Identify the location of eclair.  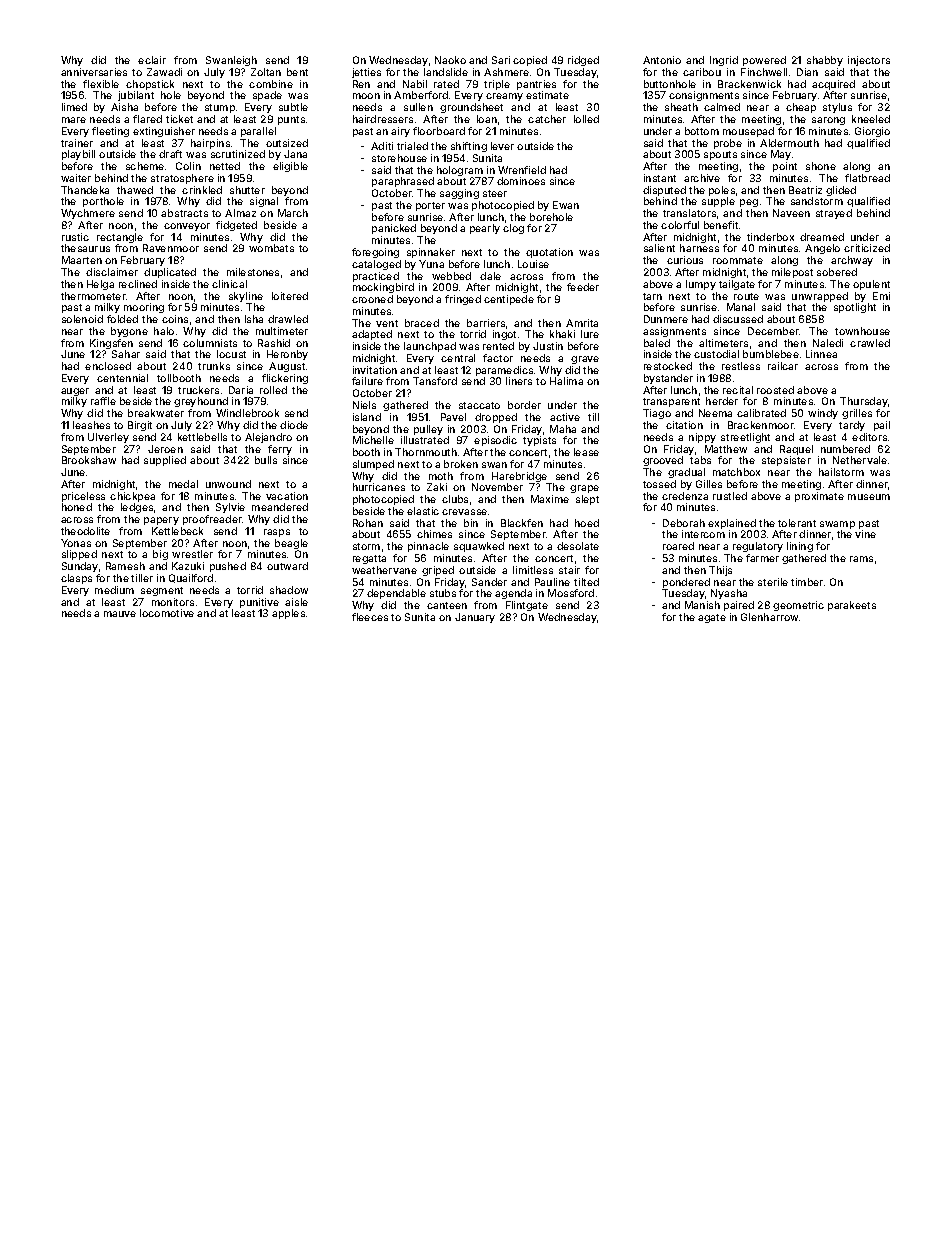
(152, 60).
